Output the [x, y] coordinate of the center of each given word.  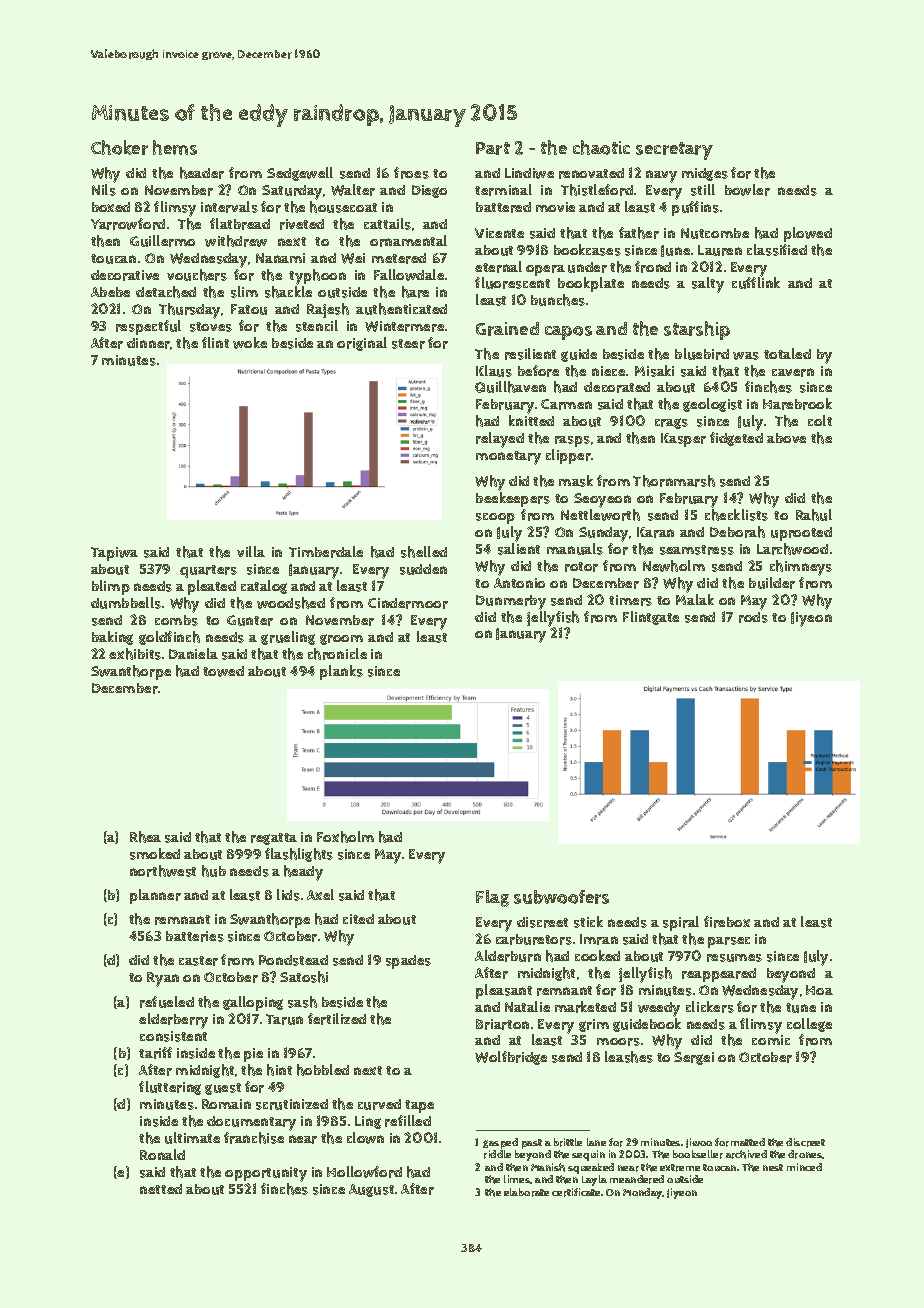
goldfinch [169, 638]
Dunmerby [511, 602]
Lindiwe [529, 173]
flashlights [299, 855]
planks [341, 672]
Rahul [814, 515]
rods [753, 617]
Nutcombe [715, 233]
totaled [787, 353]
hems [175, 147]
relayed [500, 440]
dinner [148, 343]
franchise [254, 1138]
